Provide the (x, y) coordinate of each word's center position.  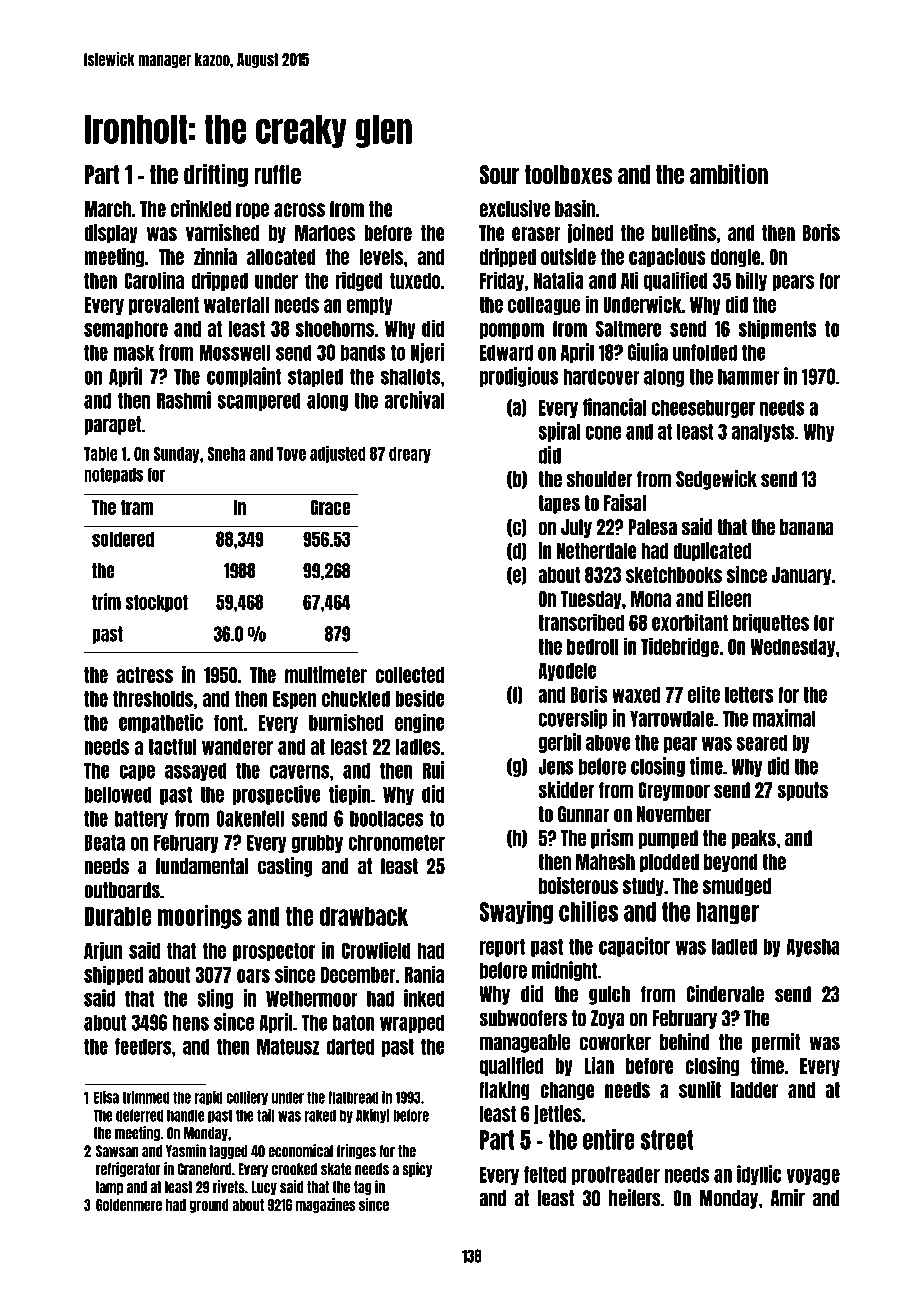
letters (749, 695)
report (502, 947)
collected (410, 675)
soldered (123, 539)
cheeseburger (703, 408)
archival (414, 400)
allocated (281, 257)
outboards (122, 890)
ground (209, 1206)
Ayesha (813, 947)
